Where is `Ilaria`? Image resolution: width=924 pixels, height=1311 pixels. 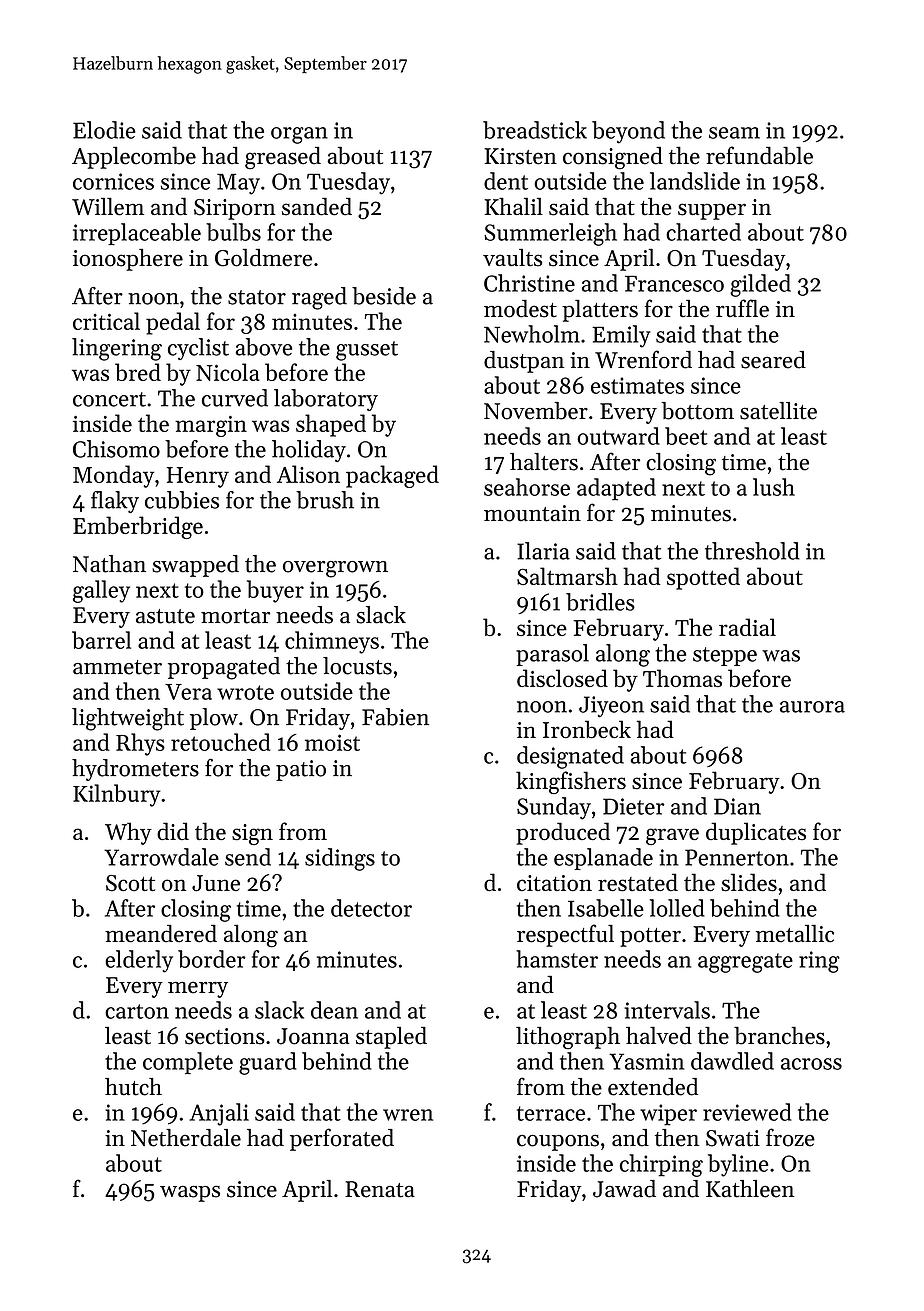
Ilaria is located at coordinates (543, 551).
